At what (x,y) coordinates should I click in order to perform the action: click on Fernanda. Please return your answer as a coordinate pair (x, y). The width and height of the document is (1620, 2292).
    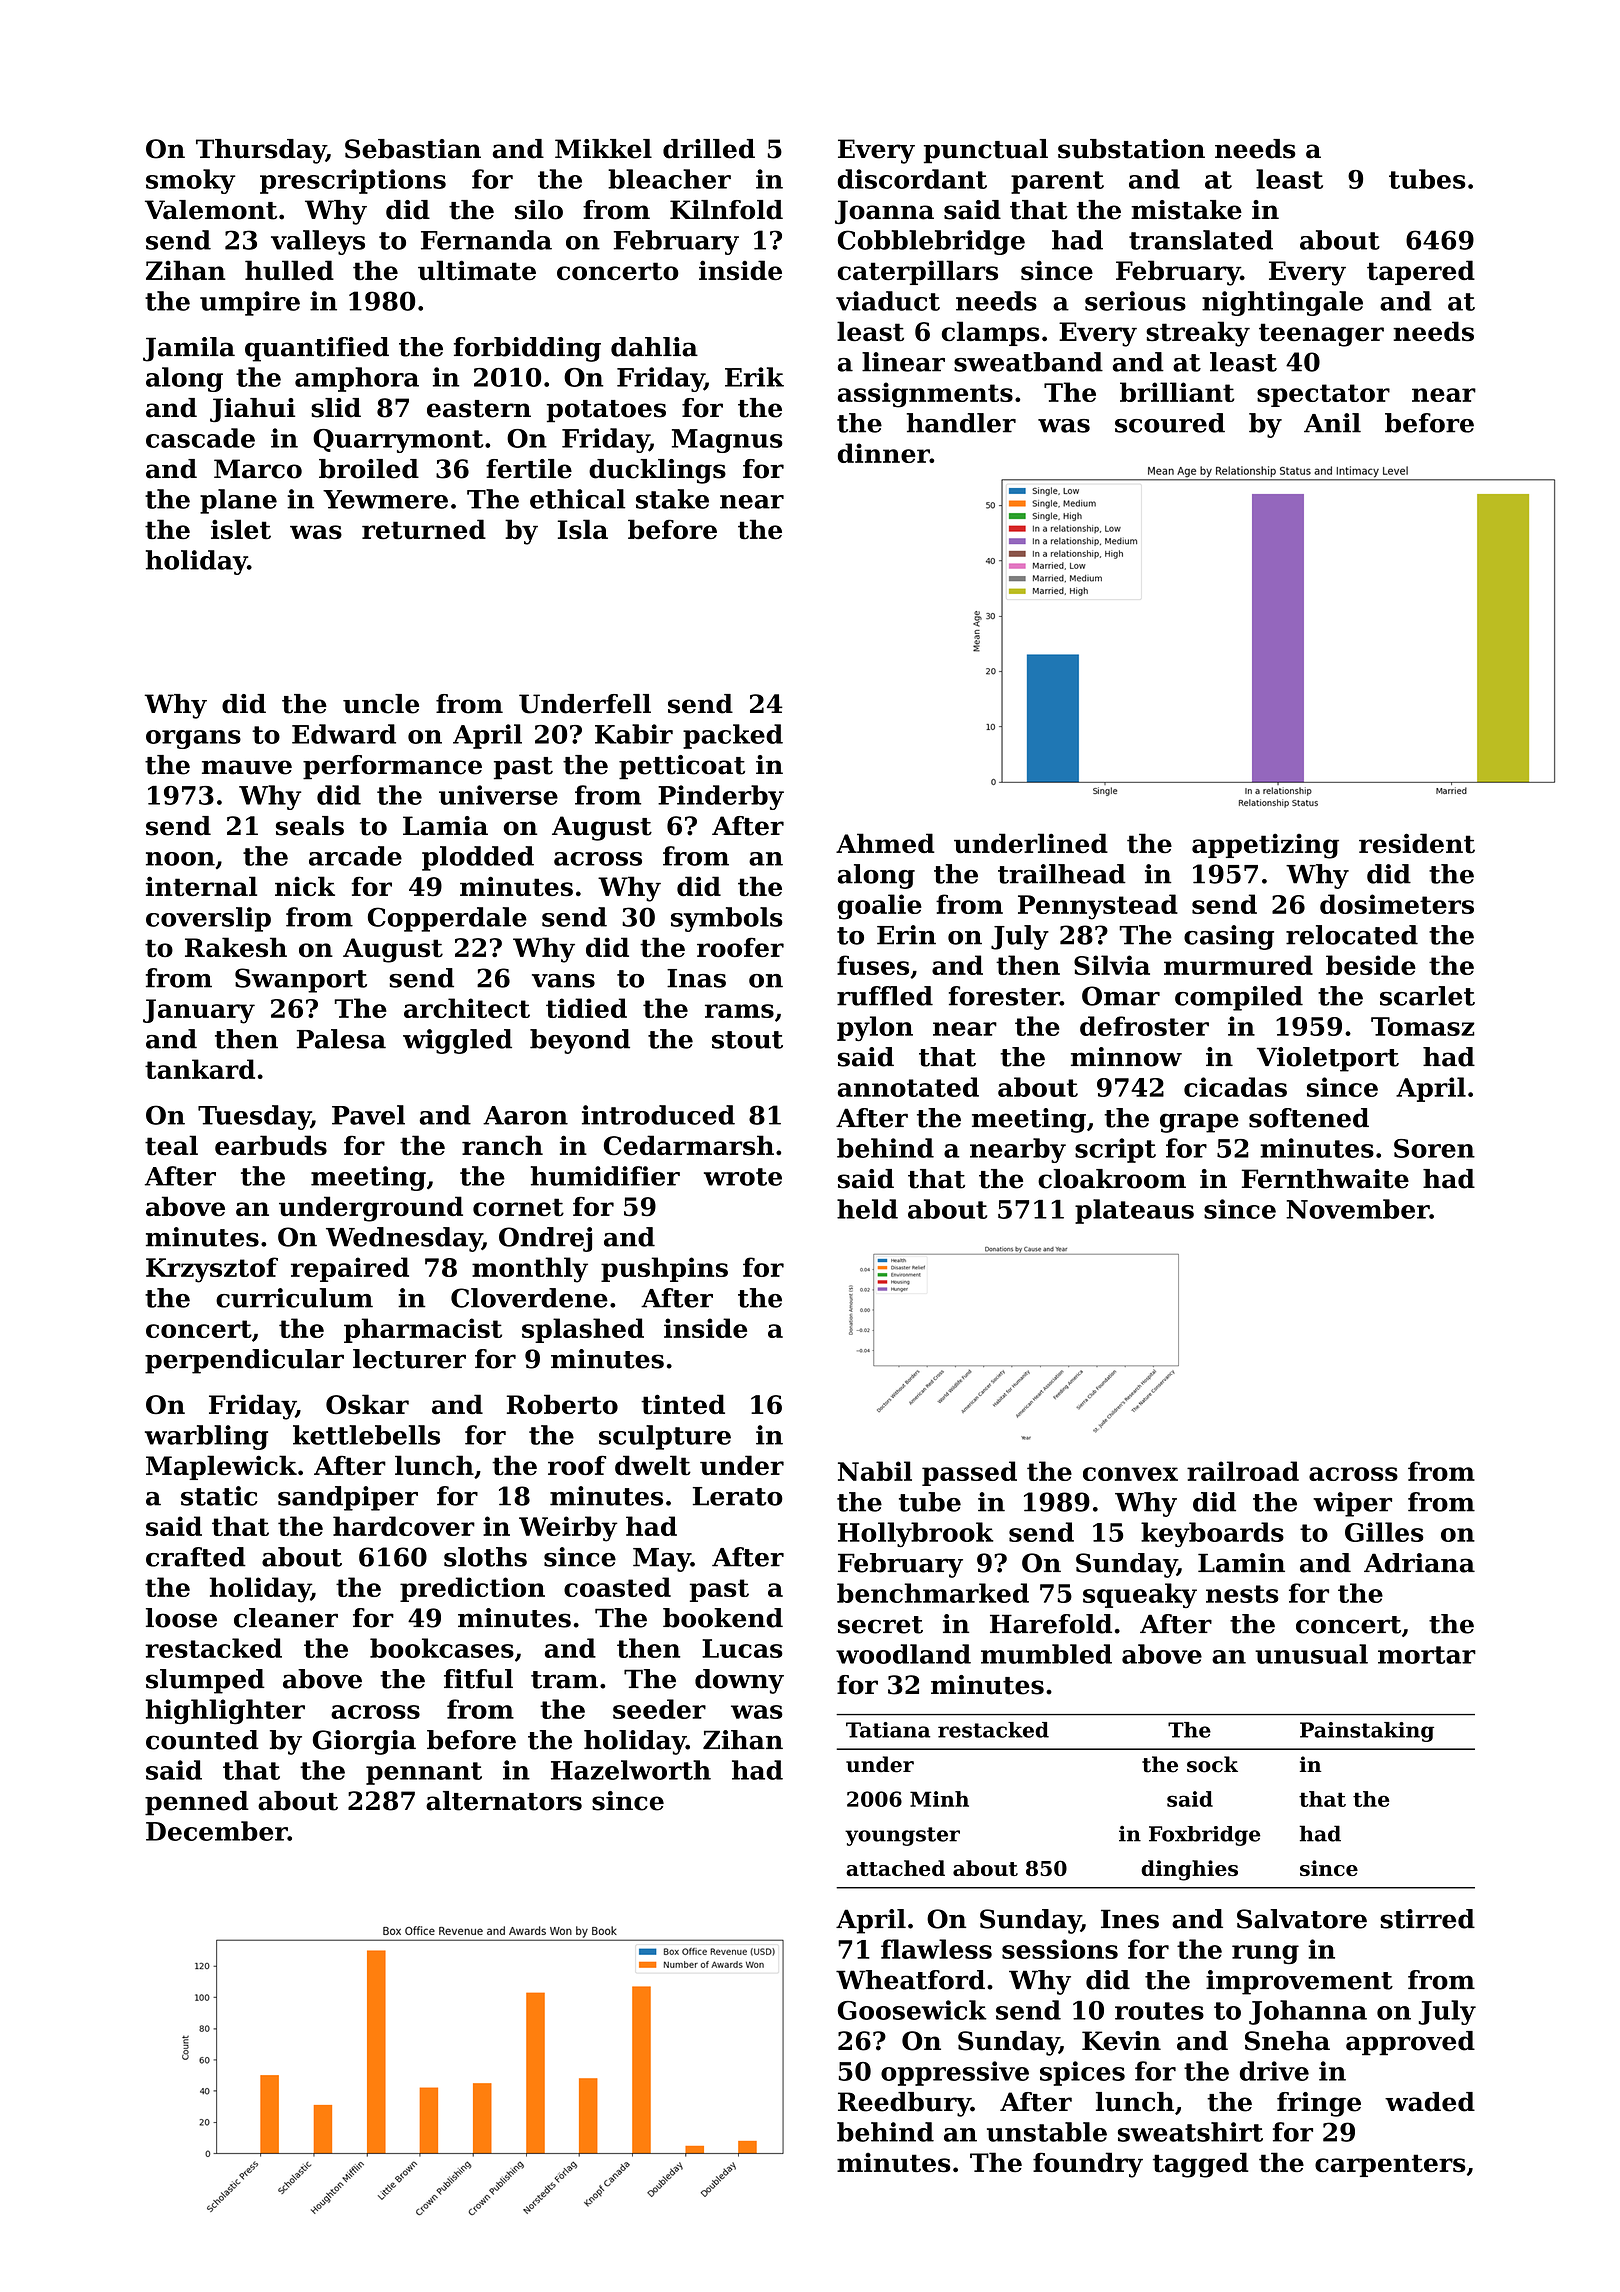
    Looking at the image, I should click on (486, 240).
